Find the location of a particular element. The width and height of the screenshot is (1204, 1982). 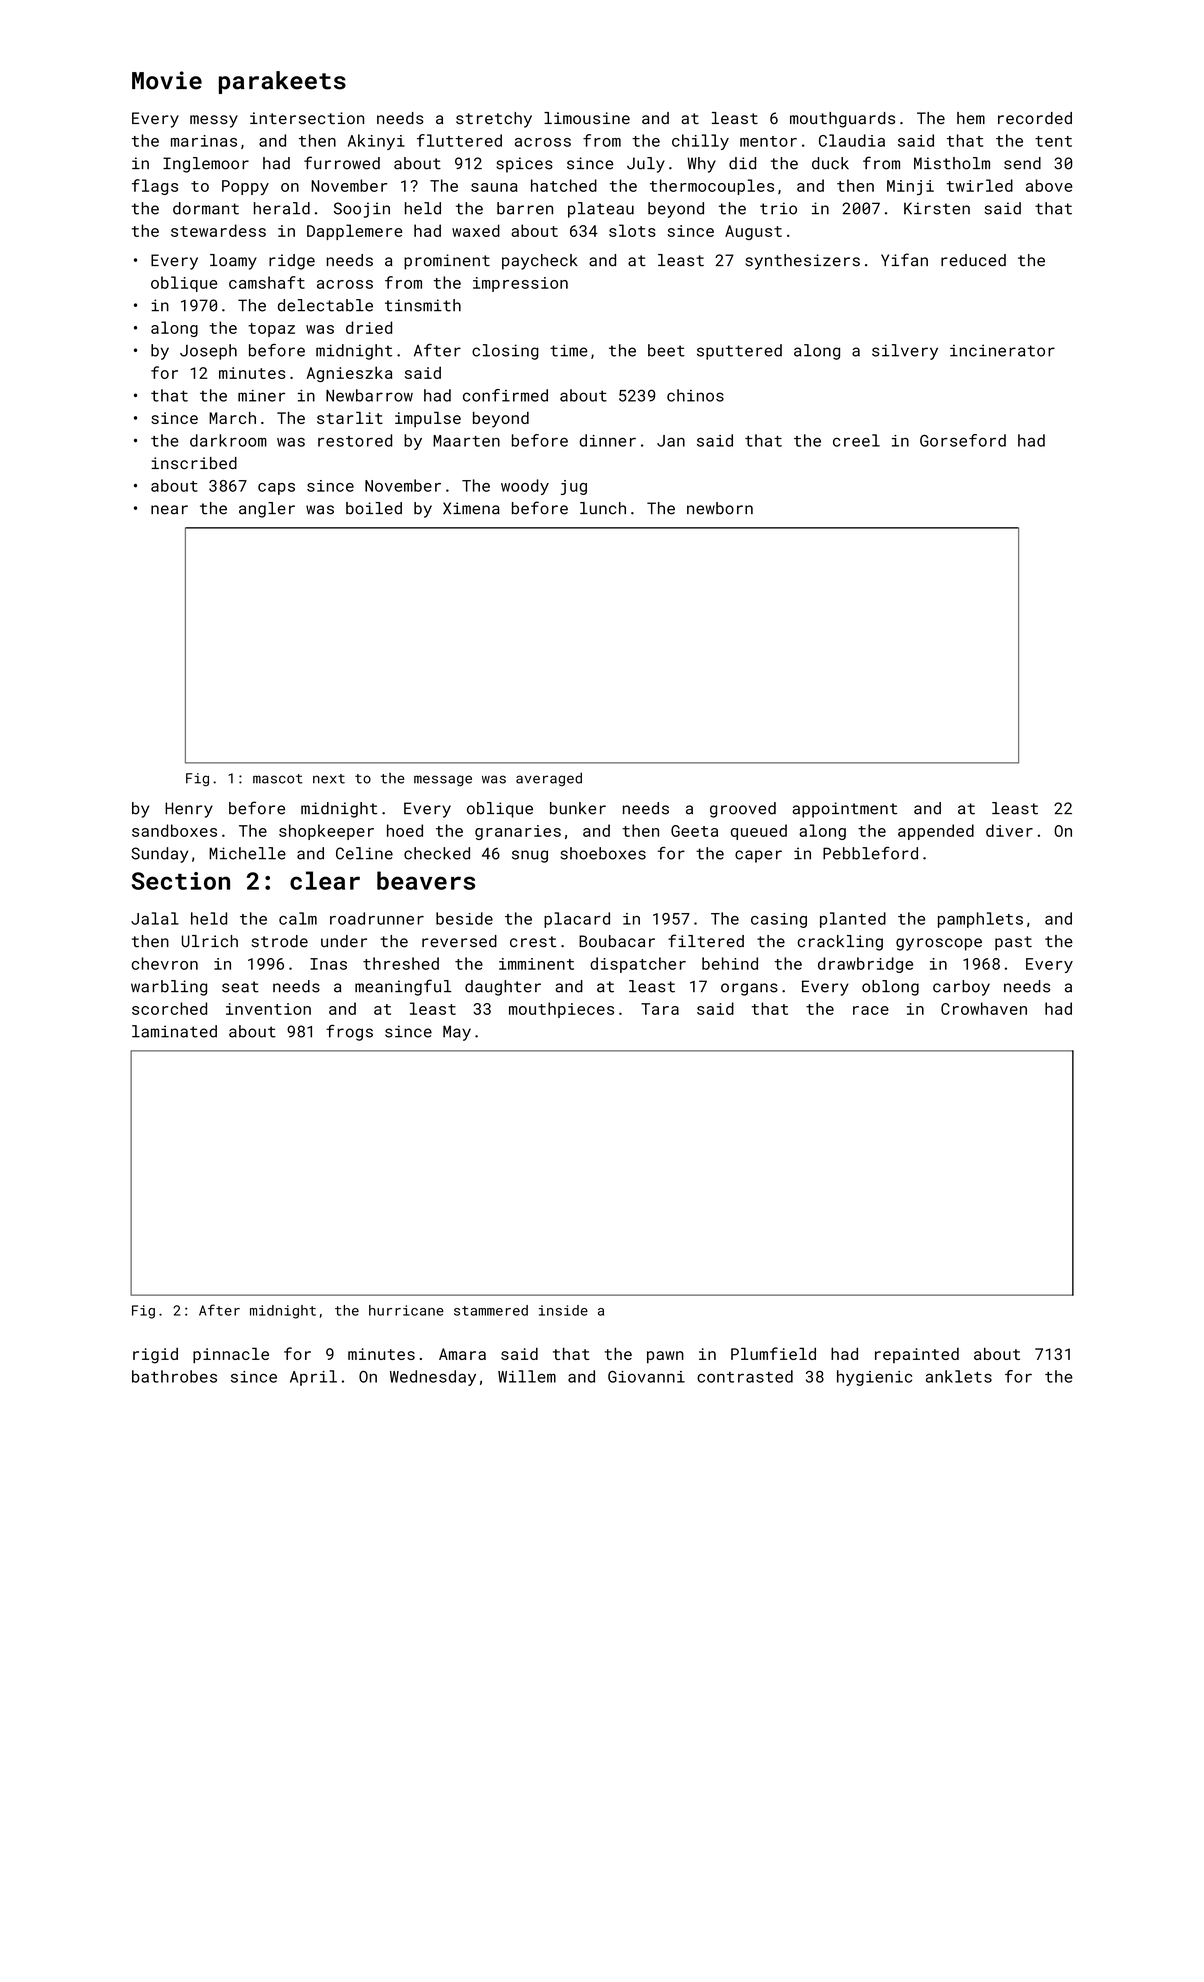

appended is located at coordinates (936, 832).
